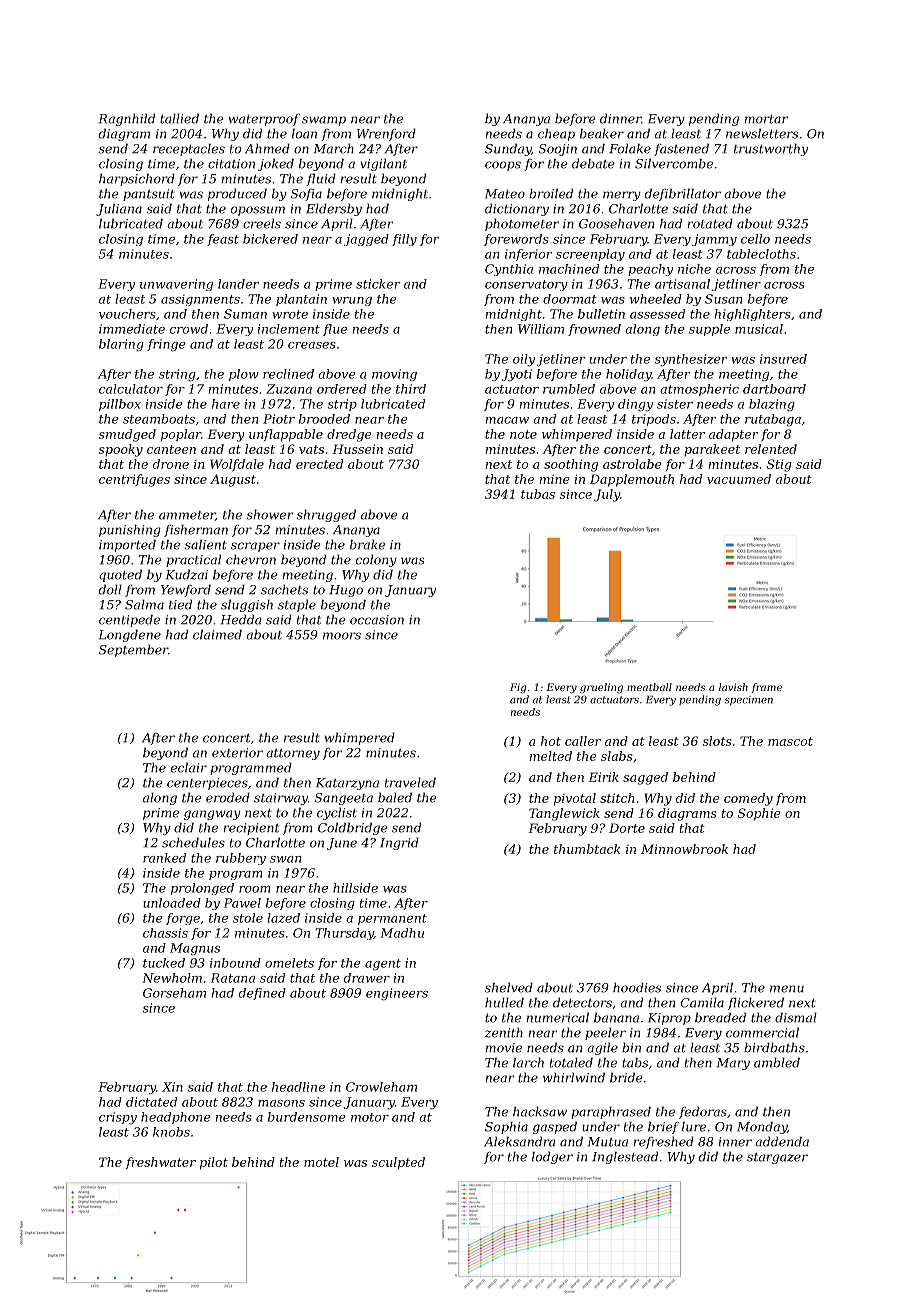  Describe the element at coordinates (376, 560) in the image. I see `colony` at that location.
